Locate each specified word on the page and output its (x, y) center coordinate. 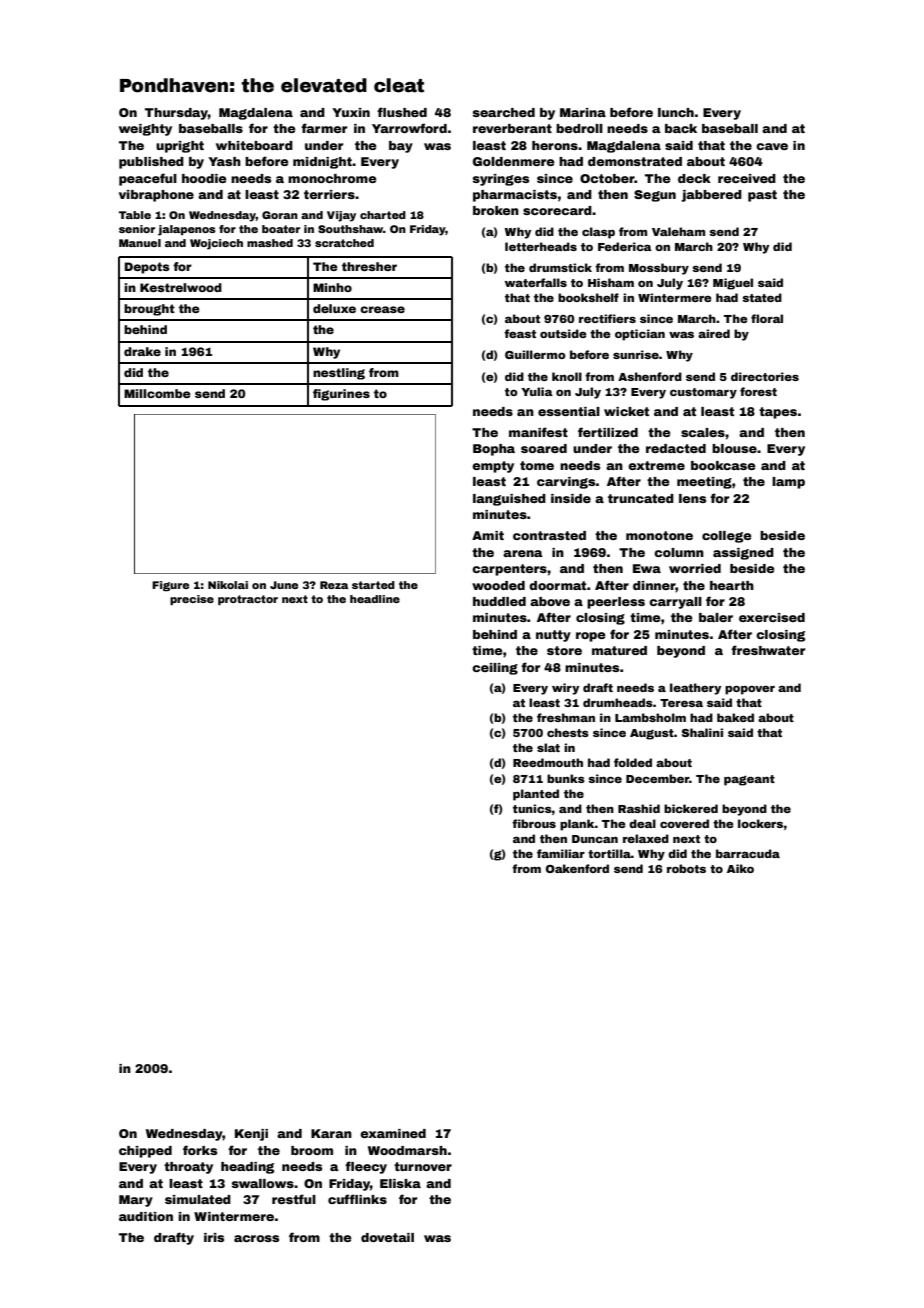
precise (192, 600)
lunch (676, 112)
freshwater (768, 650)
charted (383, 215)
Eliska (400, 1183)
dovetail (387, 1237)
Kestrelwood (181, 287)
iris (214, 1237)
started (373, 585)
